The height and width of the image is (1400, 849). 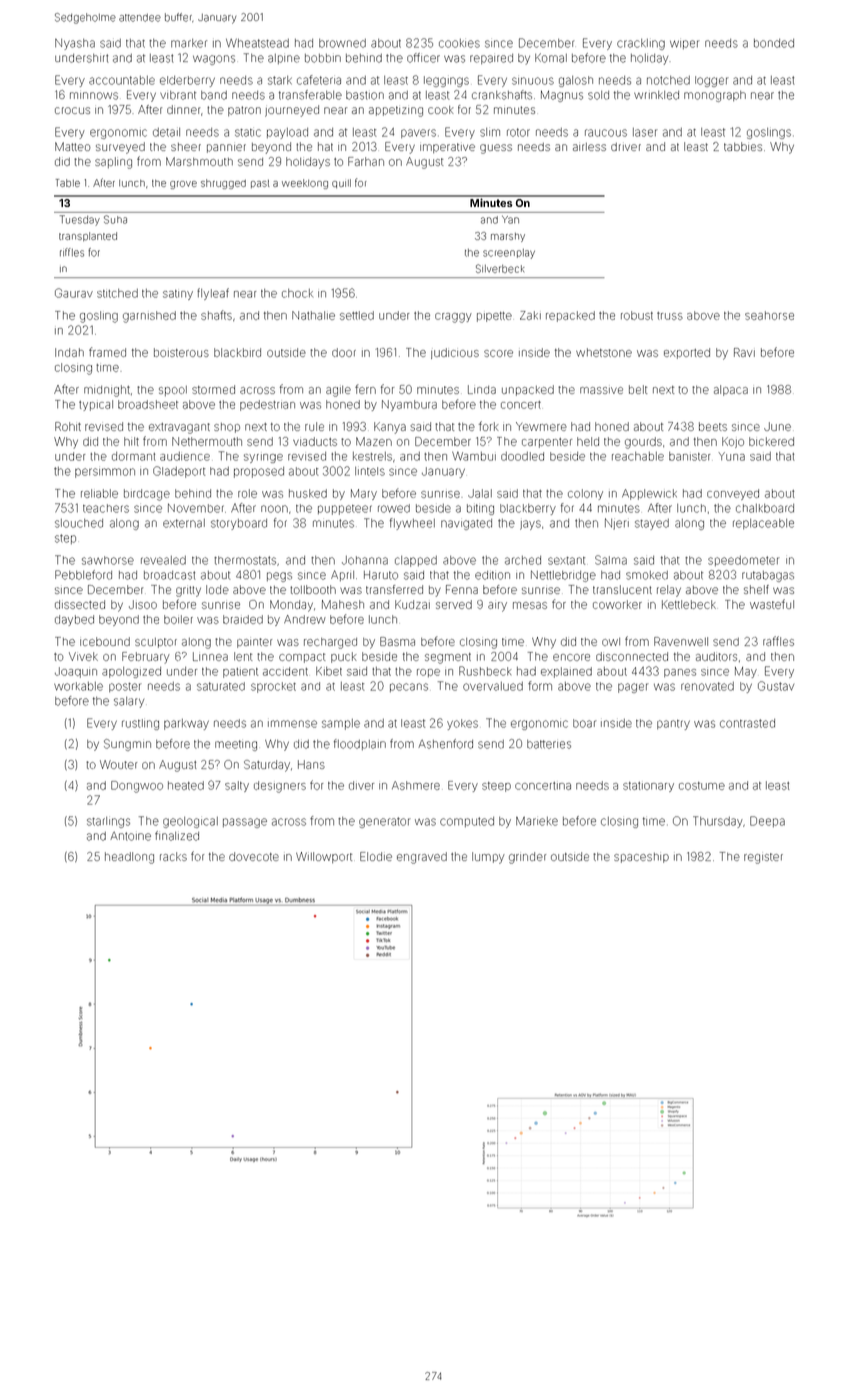 What do you see at coordinates (670, 316) in the image?
I see `truss` at bounding box center [670, 316].
